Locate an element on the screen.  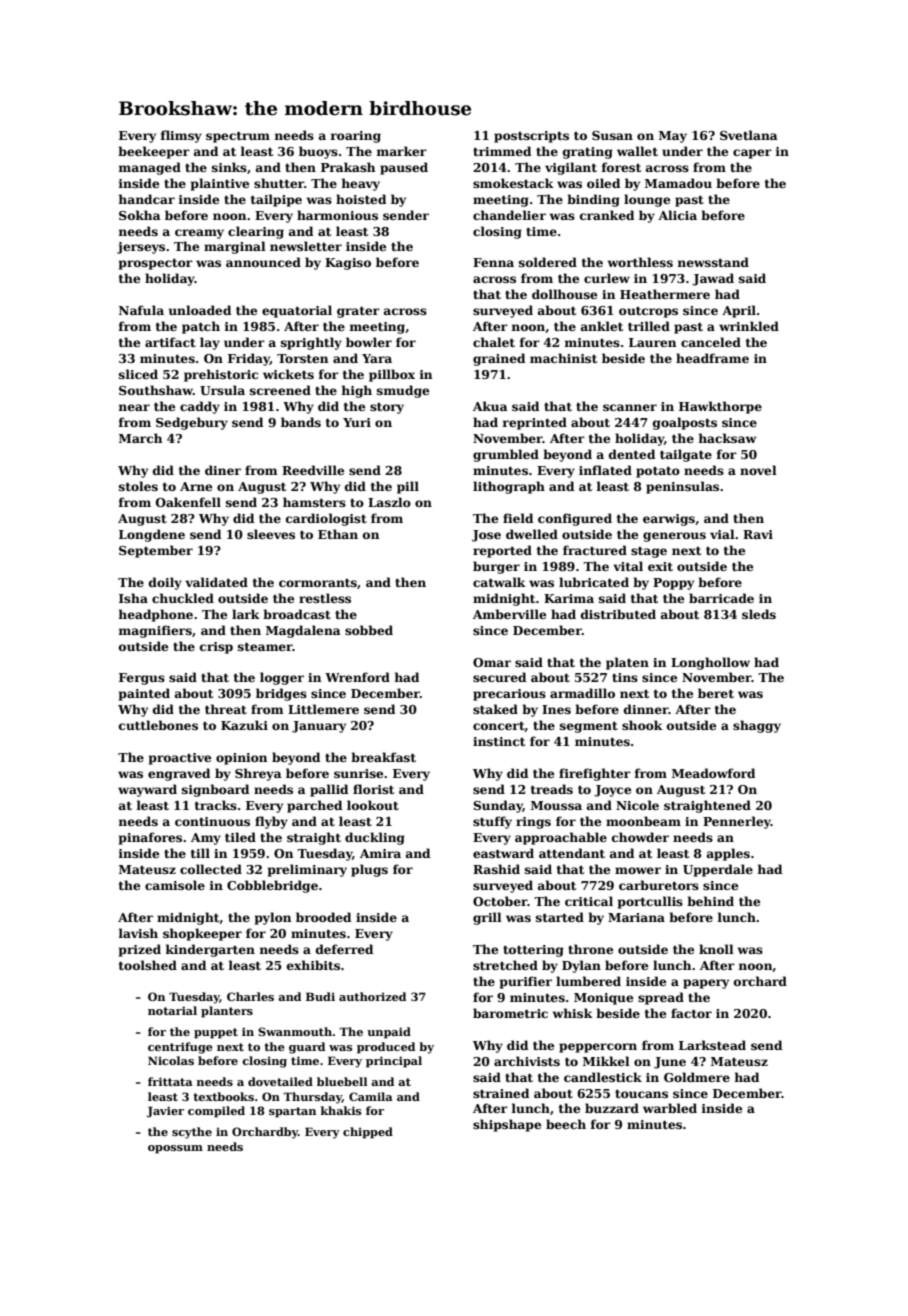
May is located at coordinates (673, 137).
